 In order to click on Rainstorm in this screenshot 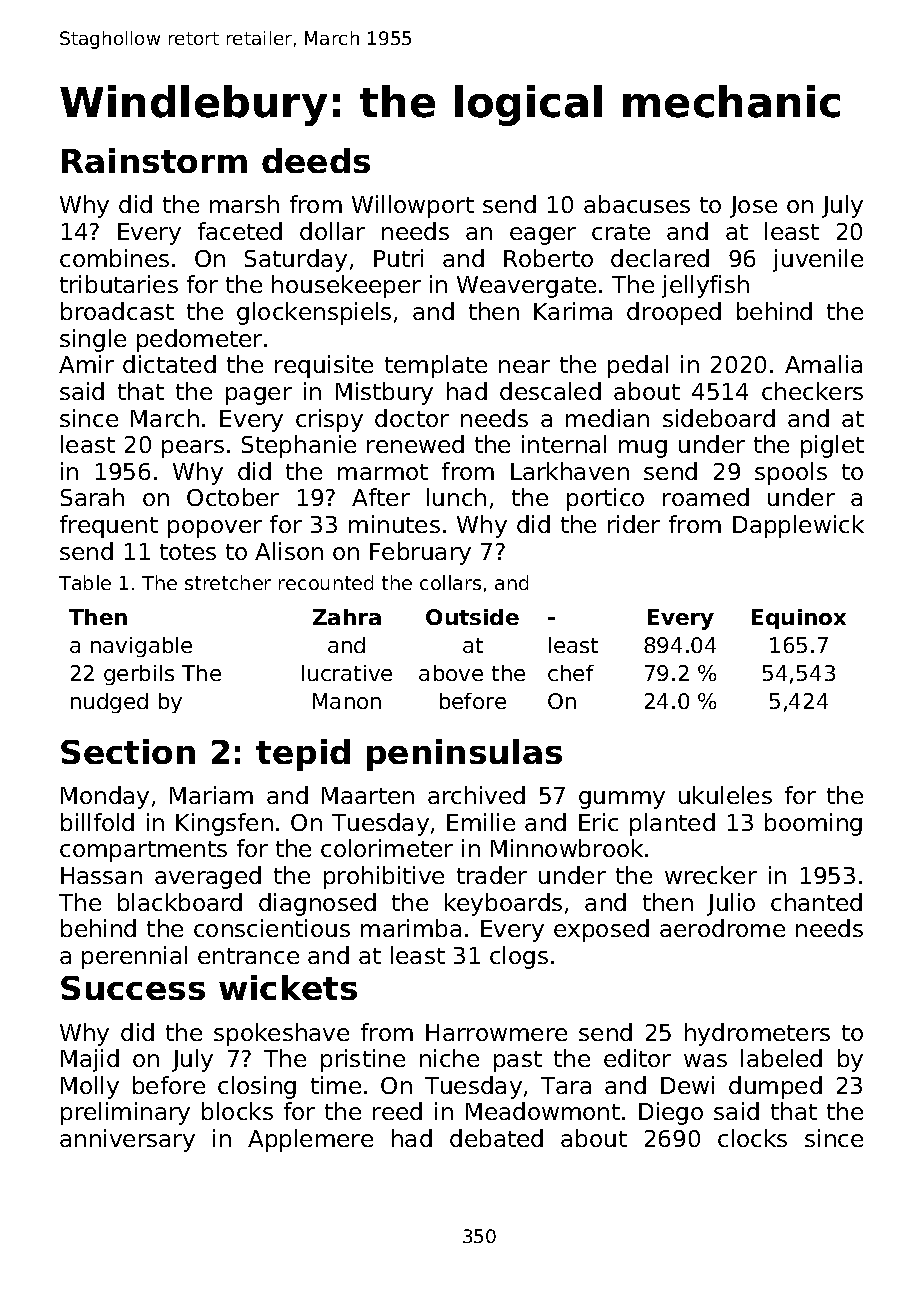, I will do `click(154, 160)`.
